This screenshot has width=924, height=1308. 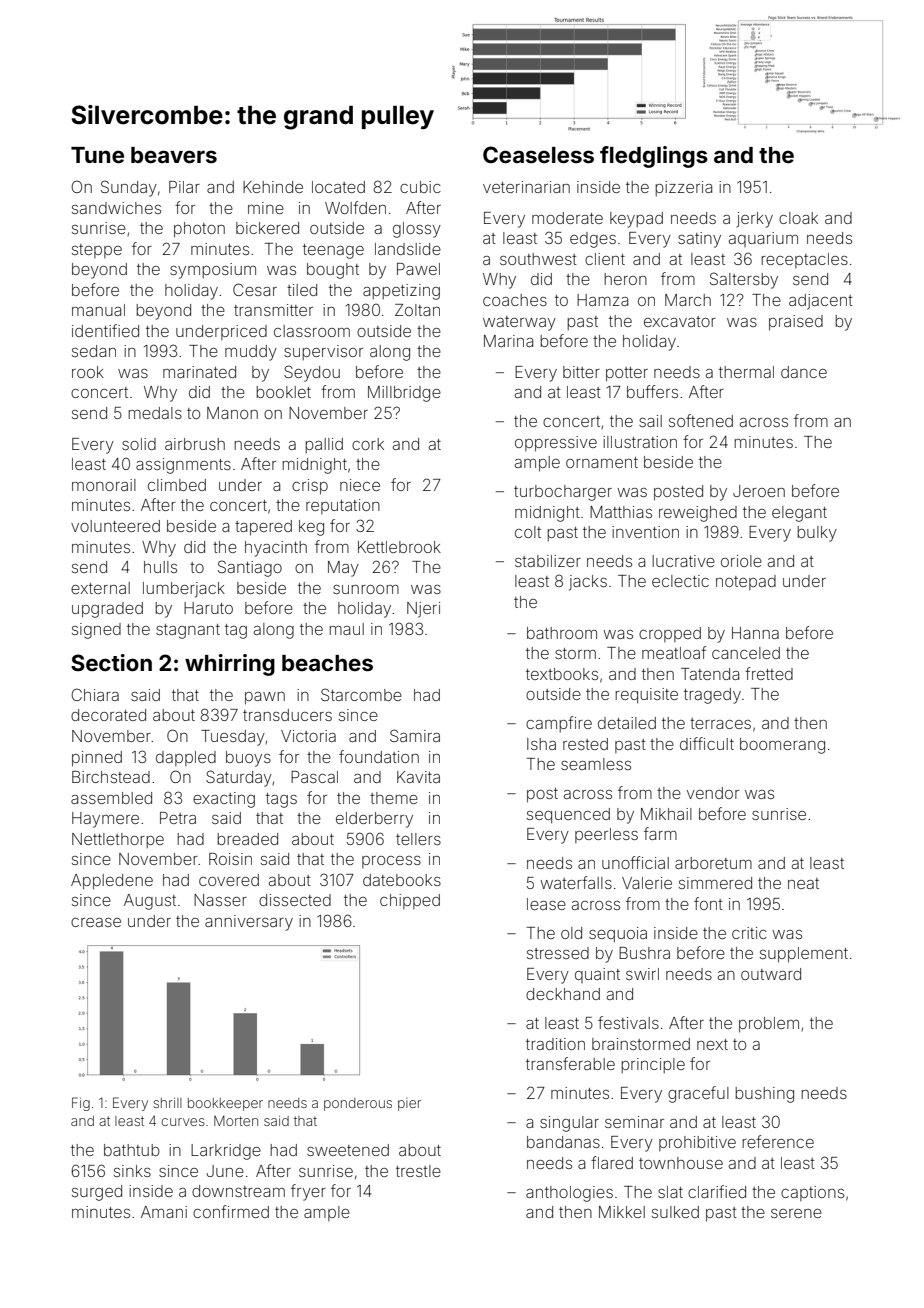 What do you see at coordinates (769, 1025) in the screenshot?
I see `problem` at bounding box center [769, 1025].
